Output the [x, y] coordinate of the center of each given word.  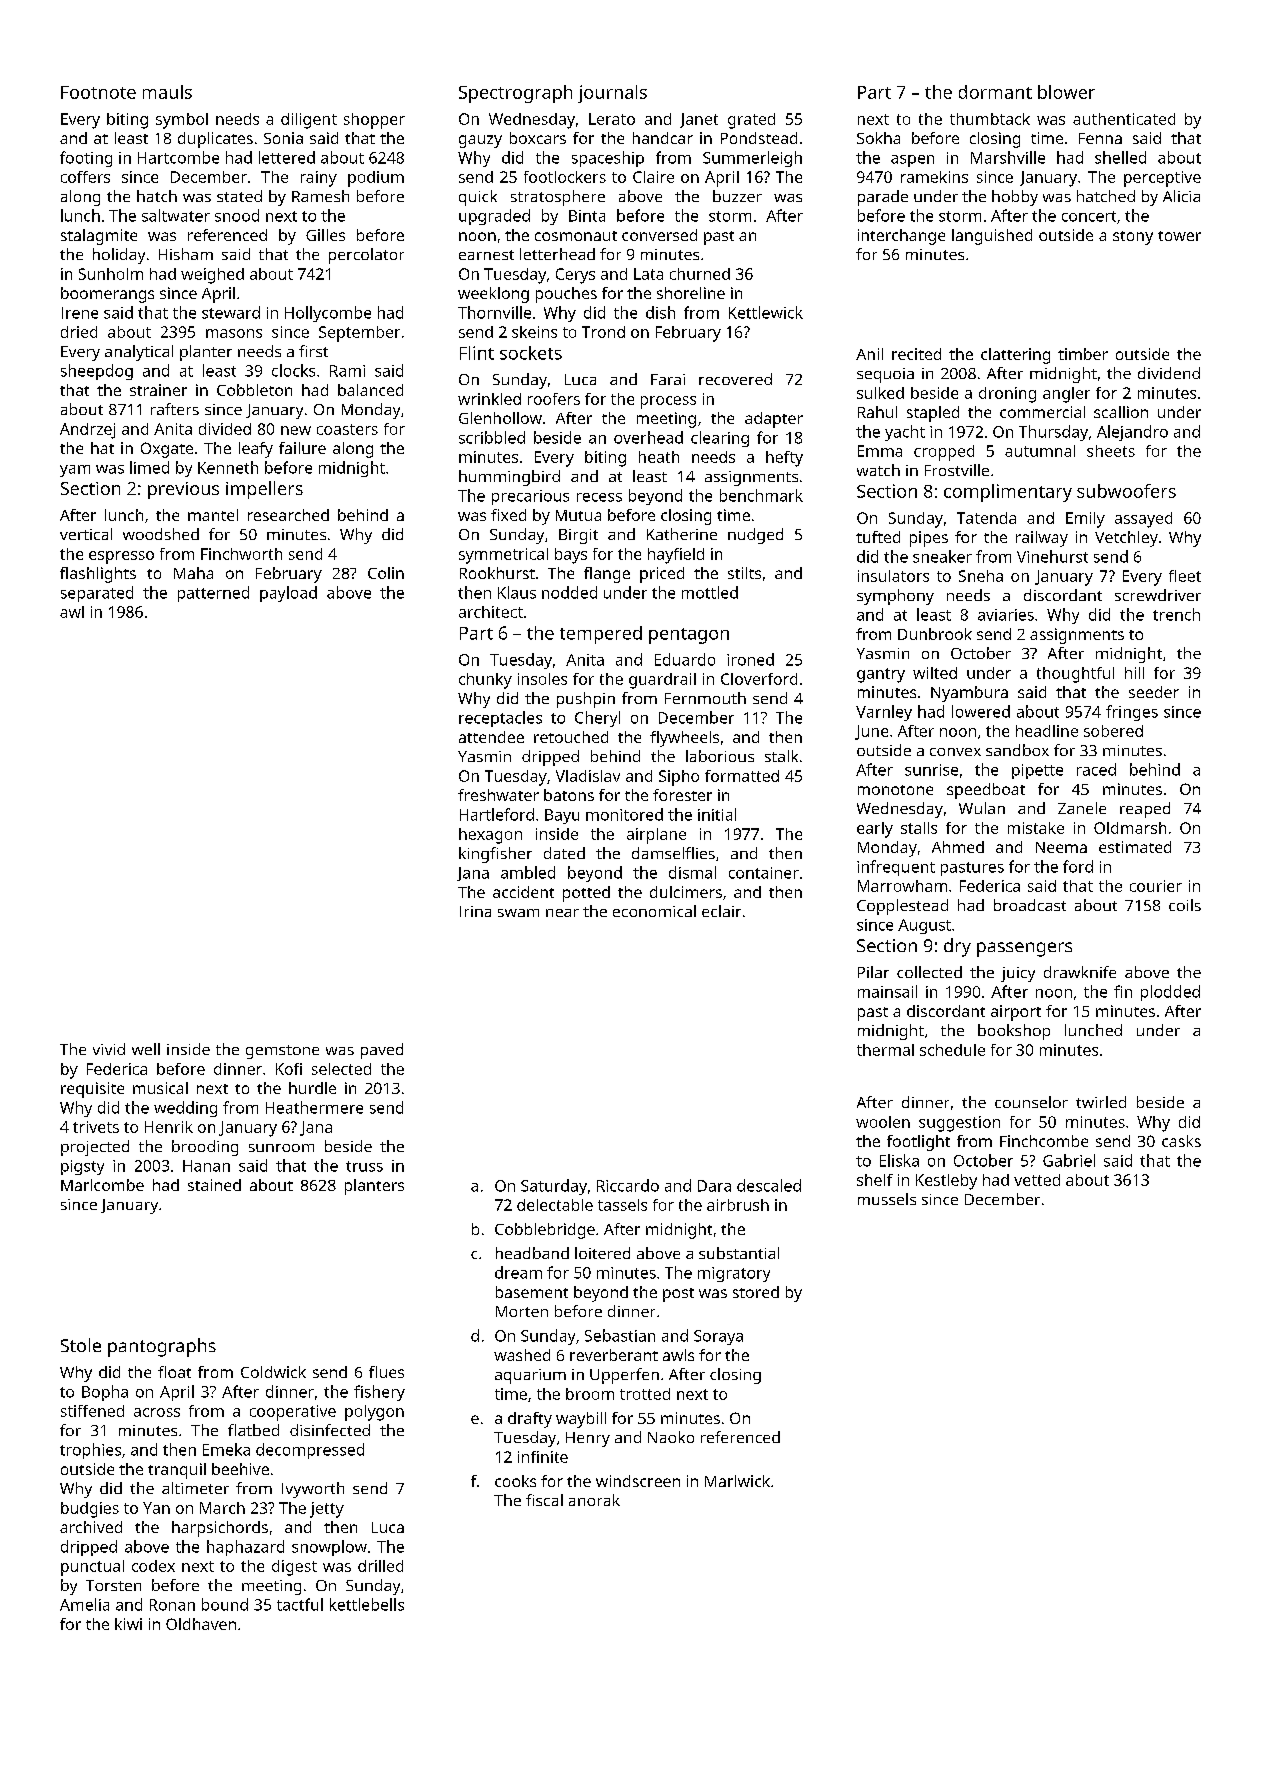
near [562, 913]
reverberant [614, 1355]
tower [1179, 236]
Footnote [98, 92]
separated [97, 594]
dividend [1169, 373]
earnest [486, 255]
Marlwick [737, 1481]
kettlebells [367, 1604]
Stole [81, 1345]
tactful [300, 1604]
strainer [158, 390]
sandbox [1017, 750]
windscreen [638, 1481]
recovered [735, 379]
